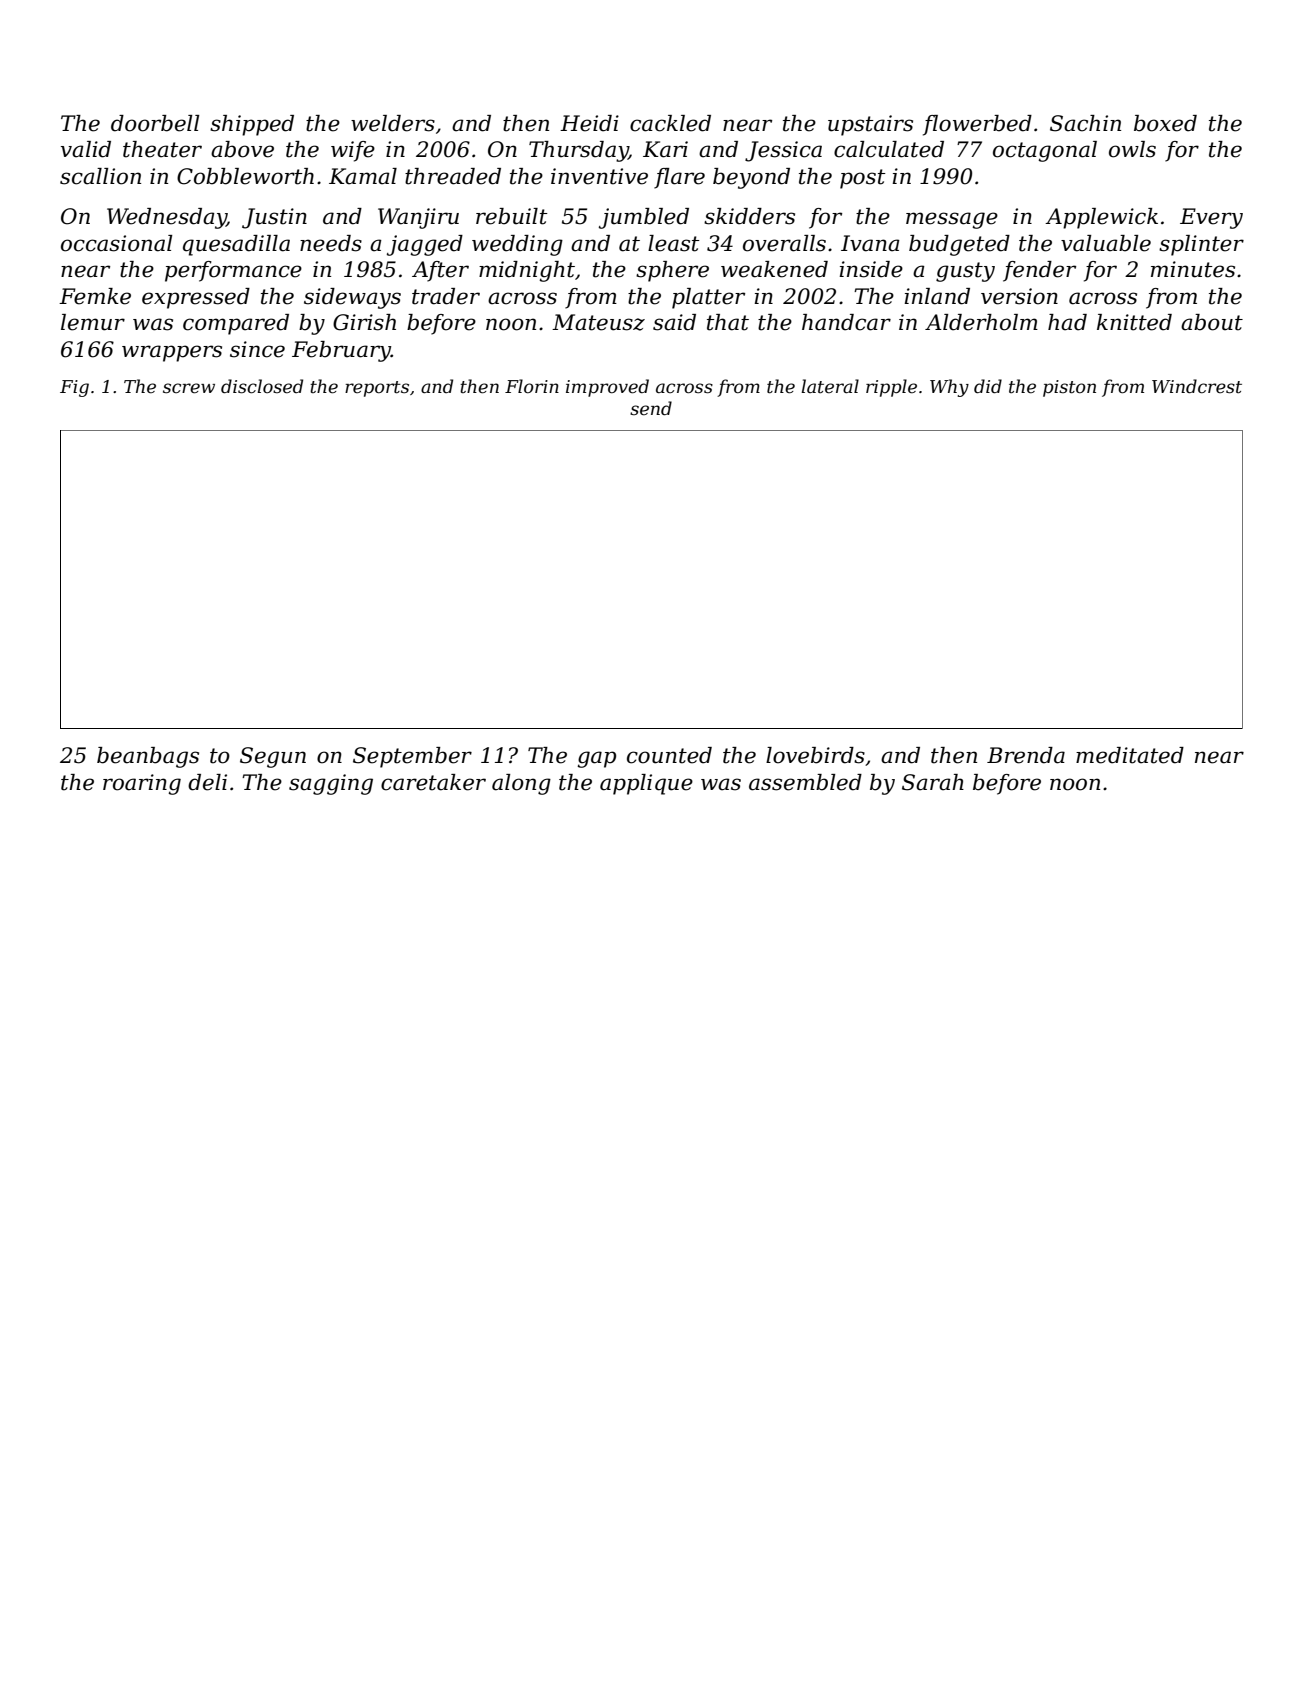  What do you see at coordinates (142, 784) in the page?
I see `roaring` at bounding box center [142, 784].
